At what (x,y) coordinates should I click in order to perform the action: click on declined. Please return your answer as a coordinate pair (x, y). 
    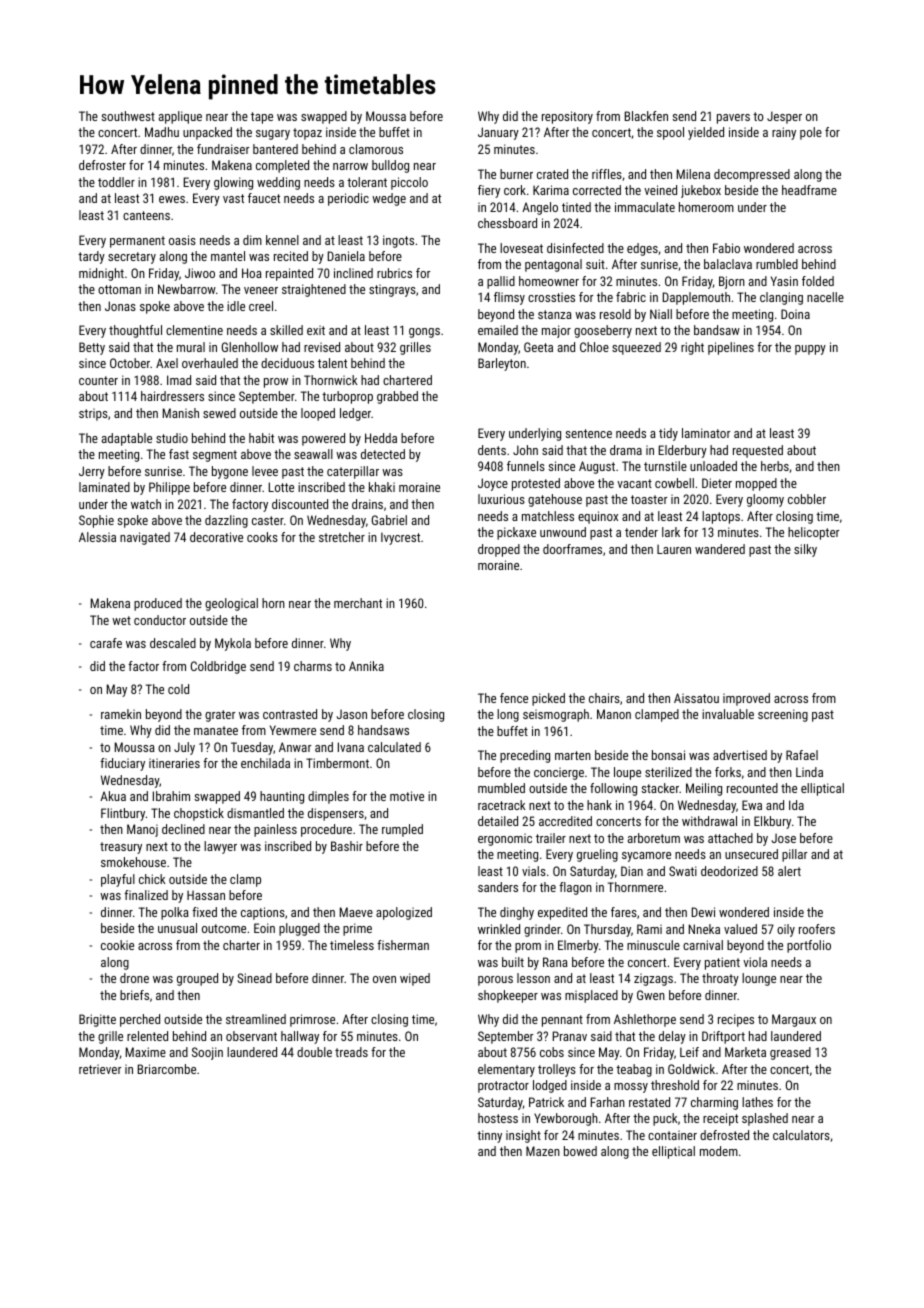
    Looking at the image, I should click on (183, 829).
